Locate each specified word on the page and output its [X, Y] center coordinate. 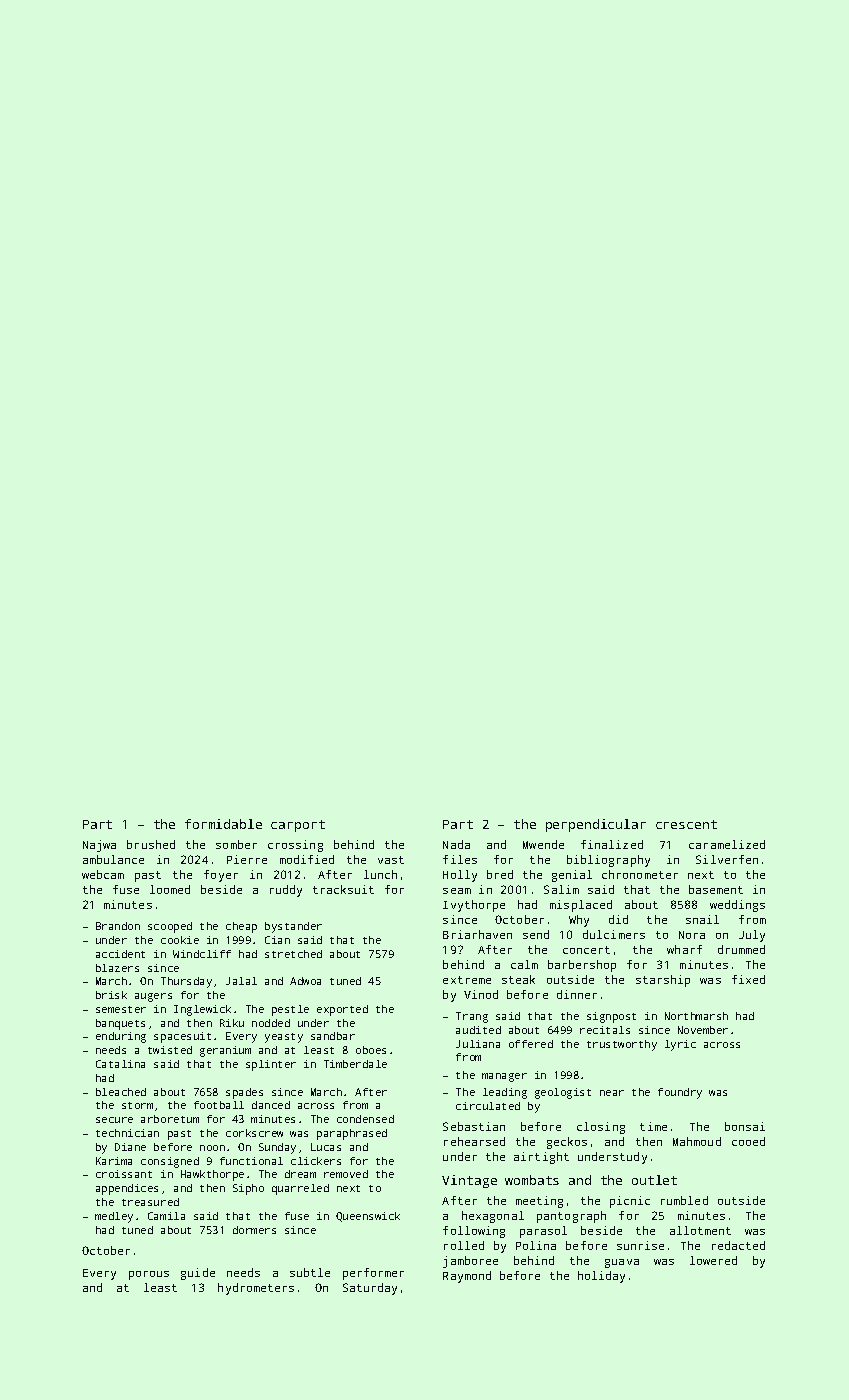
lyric [680, 1045]
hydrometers [256, 1289]
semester [121, 1009]
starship [663, 981]
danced [271, 1105]
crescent [686, 824]
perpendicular [596, 825]
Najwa [99, 846]
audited [478, 1030]
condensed [365, 1119]
